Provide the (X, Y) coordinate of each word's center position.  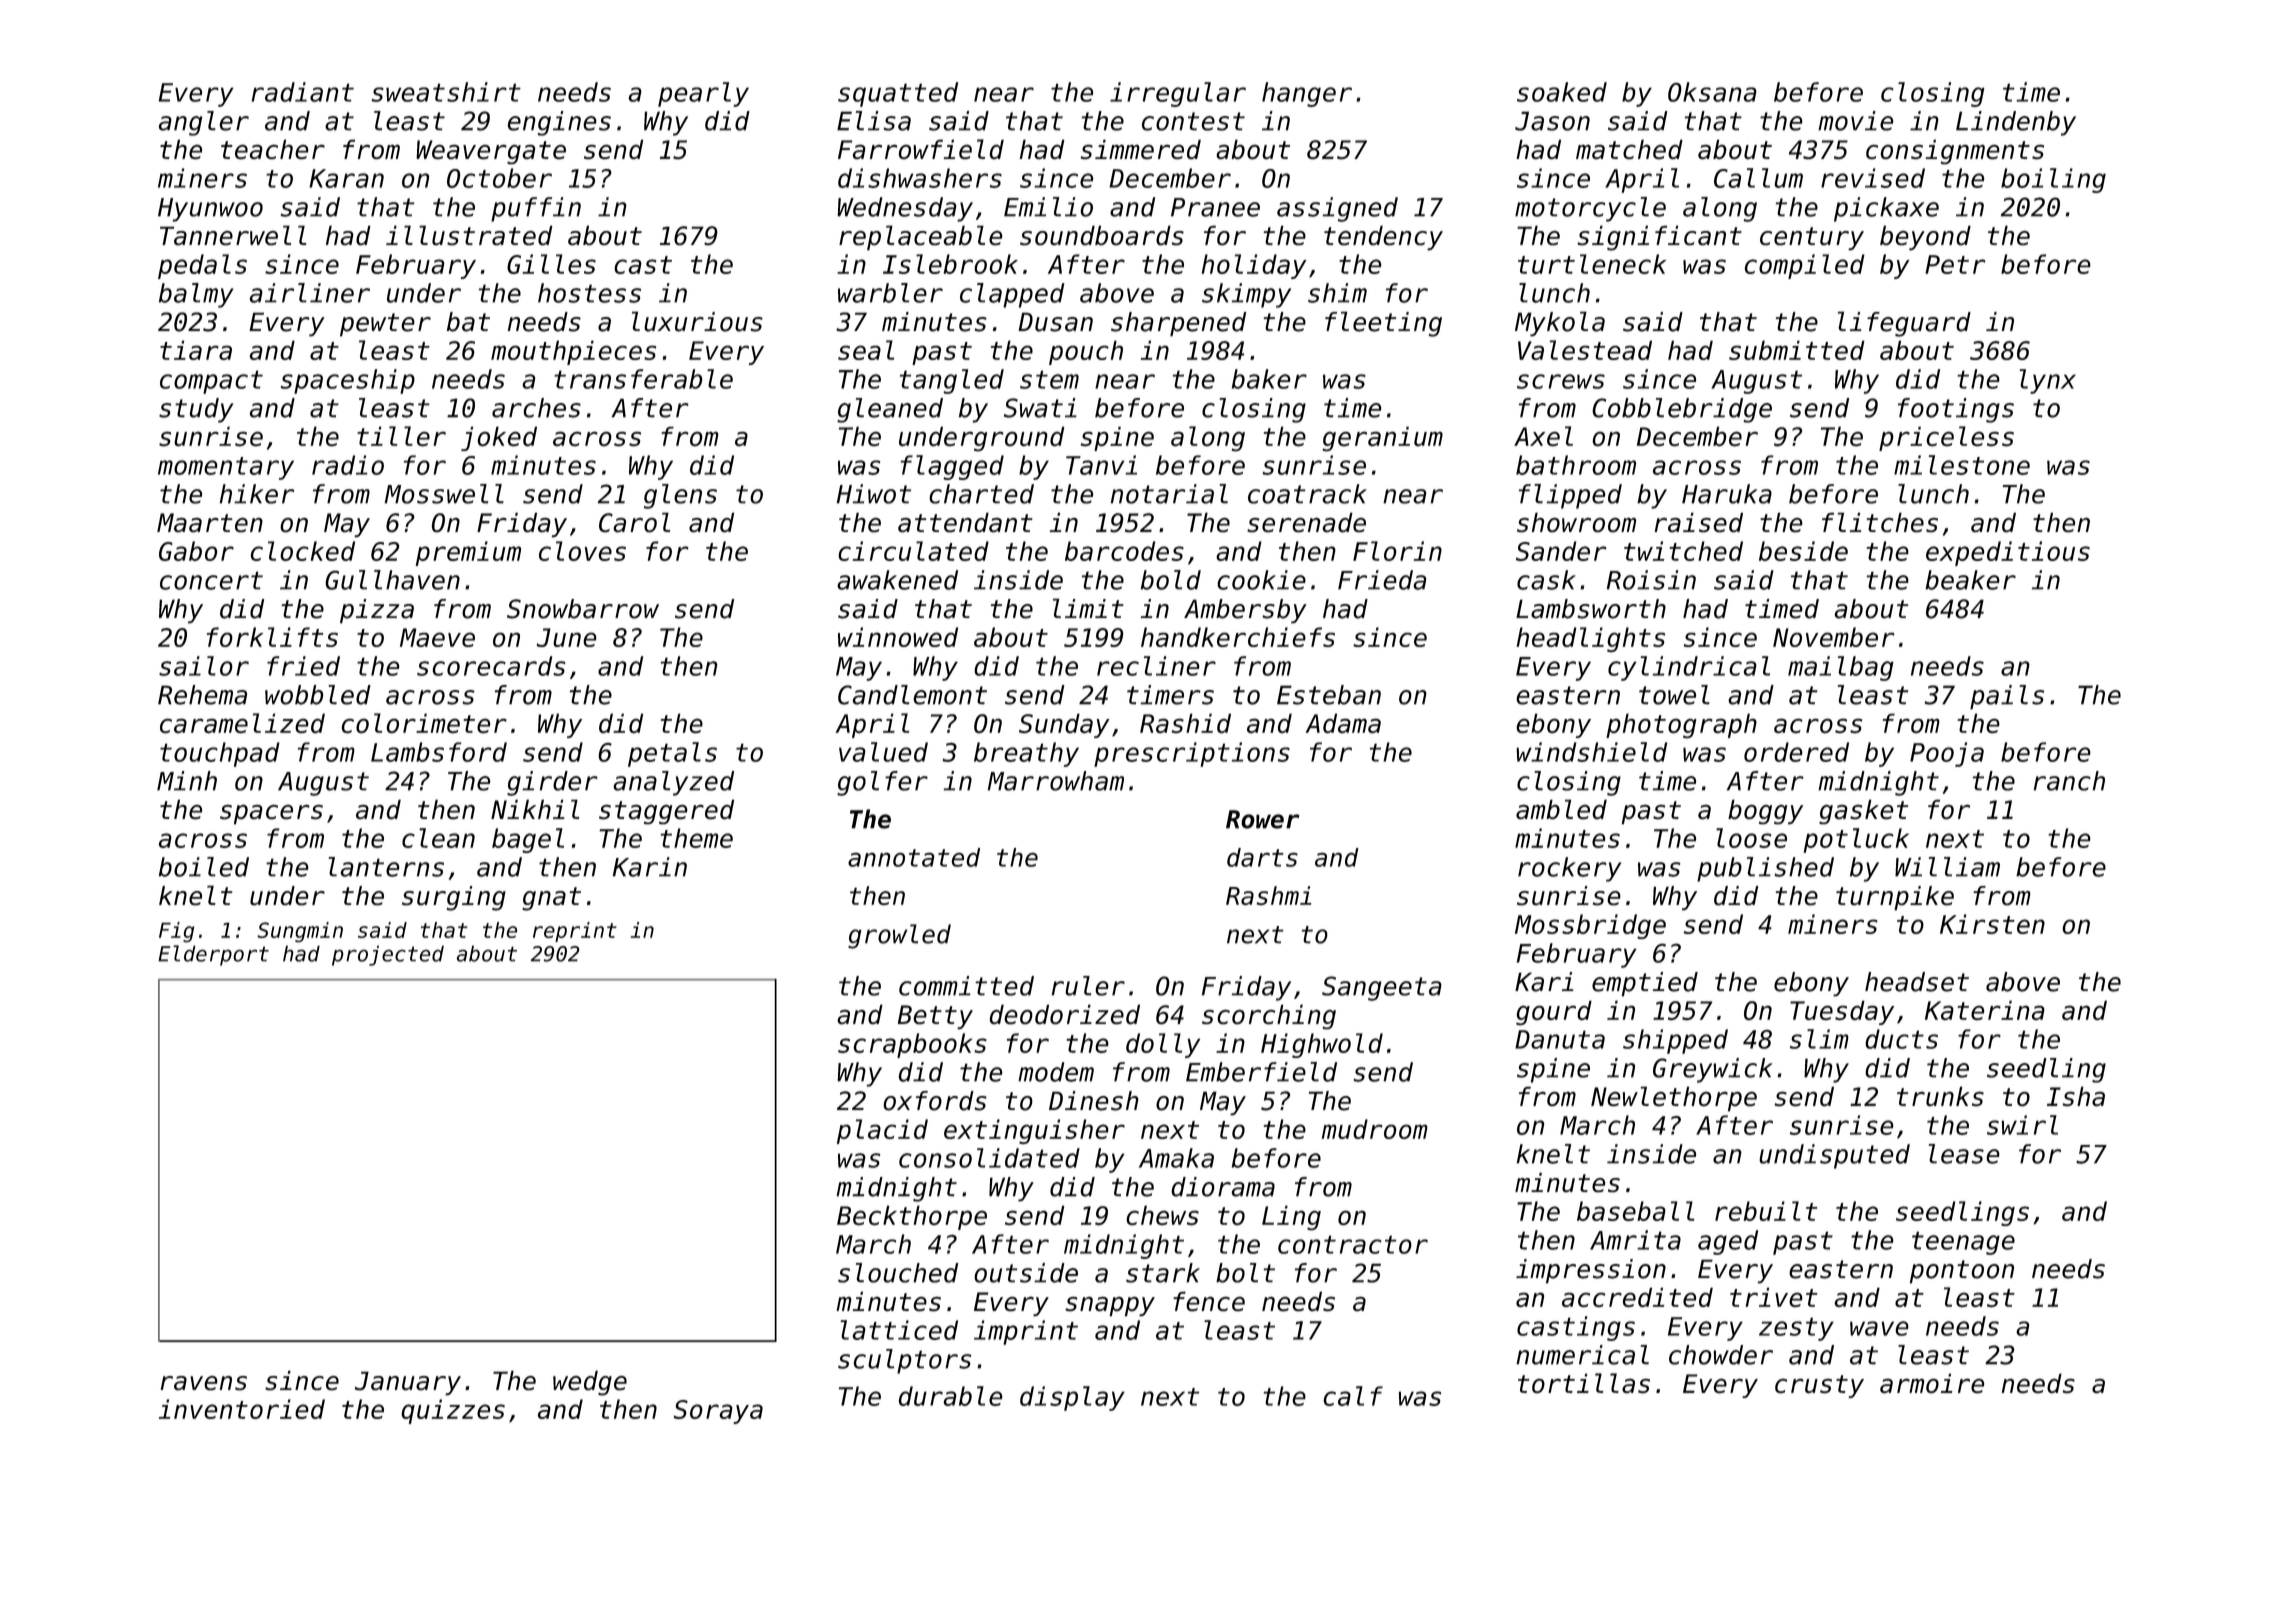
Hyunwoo (210, 210)
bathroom (1576, 465)
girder (552, 783)
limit (1088, 608)
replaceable (921, 238)
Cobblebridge (1682, 410)
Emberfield (1261, 1072)
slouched (898, 1273)
